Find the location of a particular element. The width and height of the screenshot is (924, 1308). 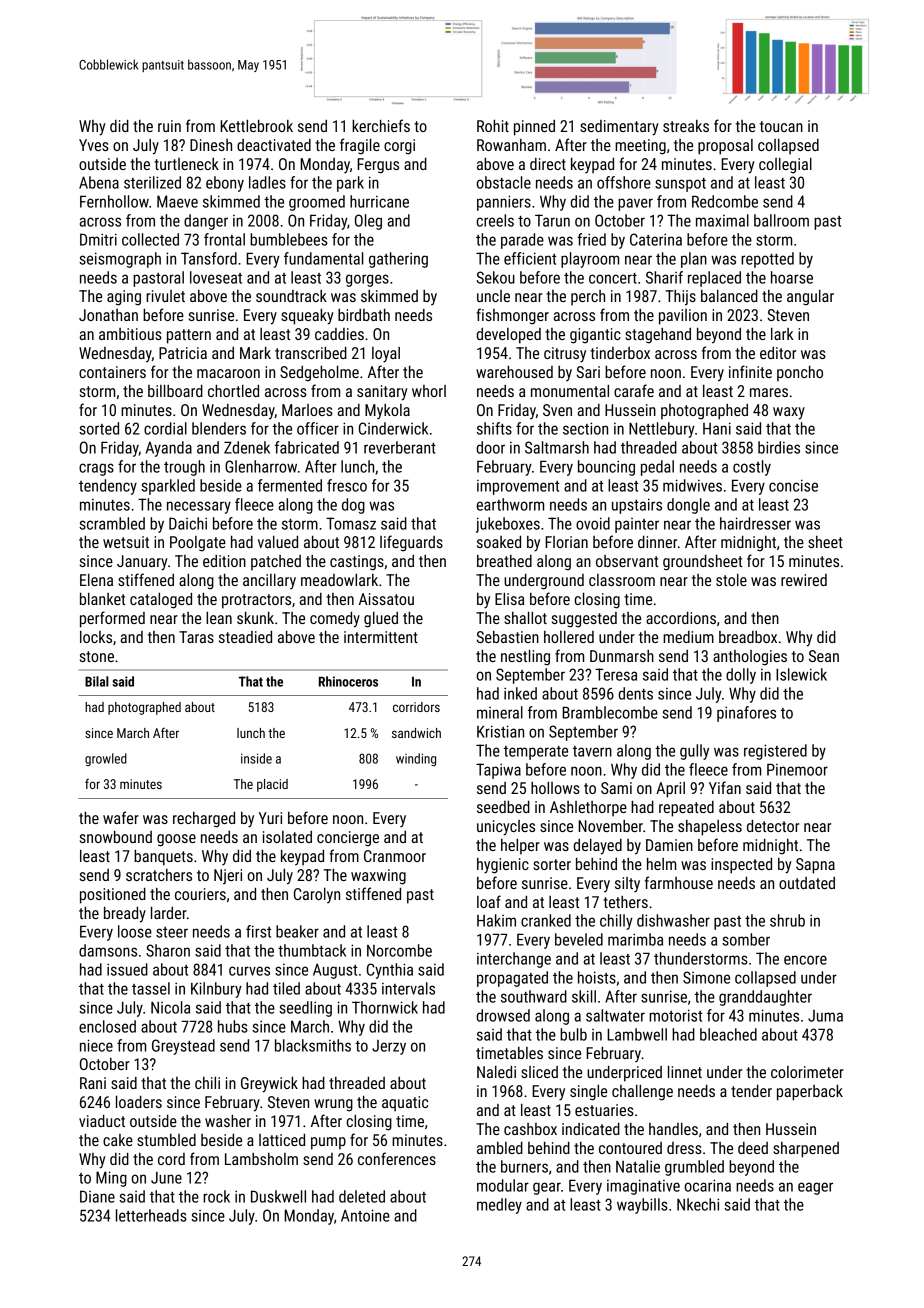

placid is located at coordinates (272, 785).
